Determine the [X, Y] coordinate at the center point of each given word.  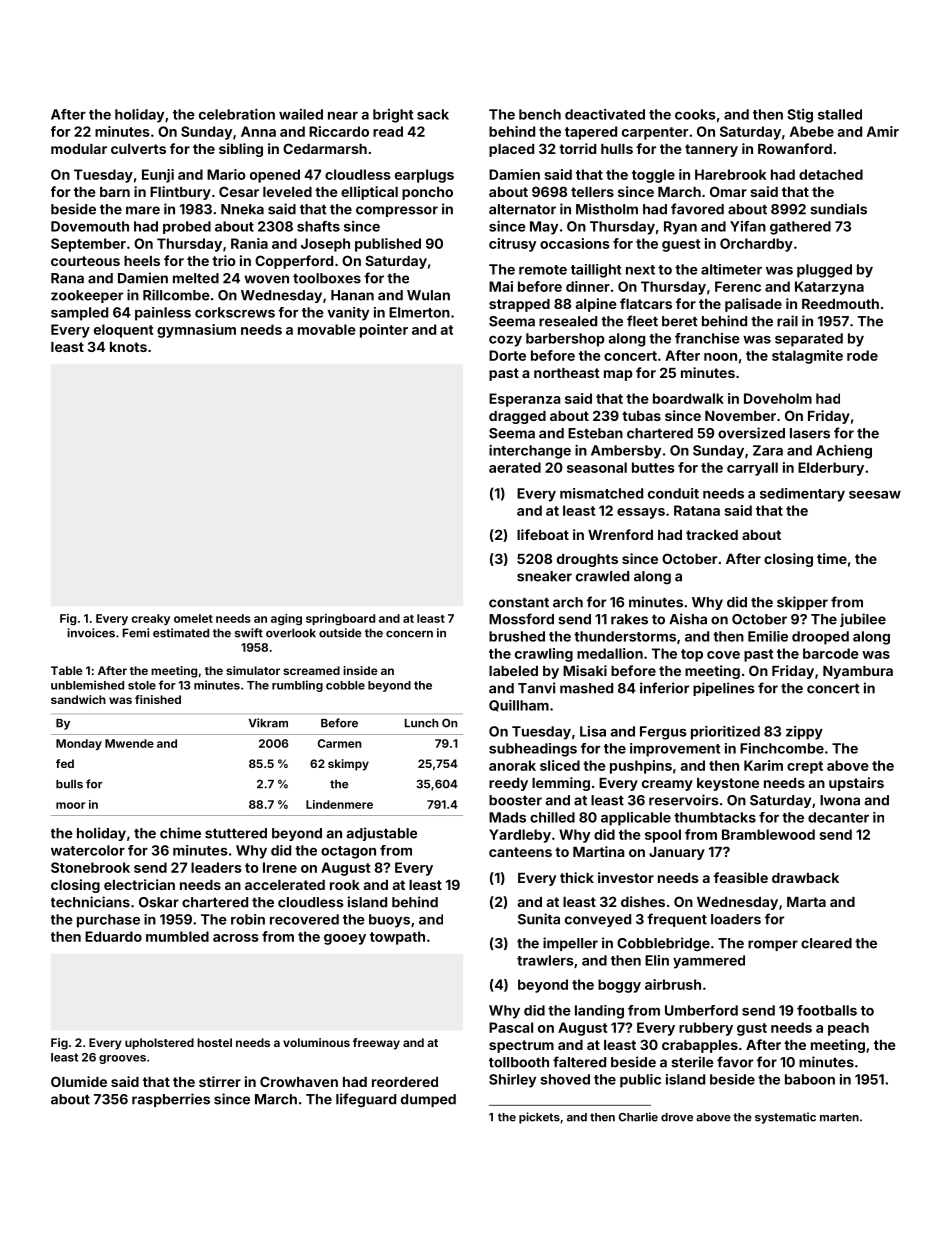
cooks [695, 114]
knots [128, 347]
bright [393, 116]
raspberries [171, 1100]
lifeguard [366, 1100]
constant [519, 603]
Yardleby [520, 836]
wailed [301, 114]
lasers [810, 433]
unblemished [87, 685]
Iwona [840, 800]
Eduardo [113, 936]
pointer [384, 331]
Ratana [697, 510]
